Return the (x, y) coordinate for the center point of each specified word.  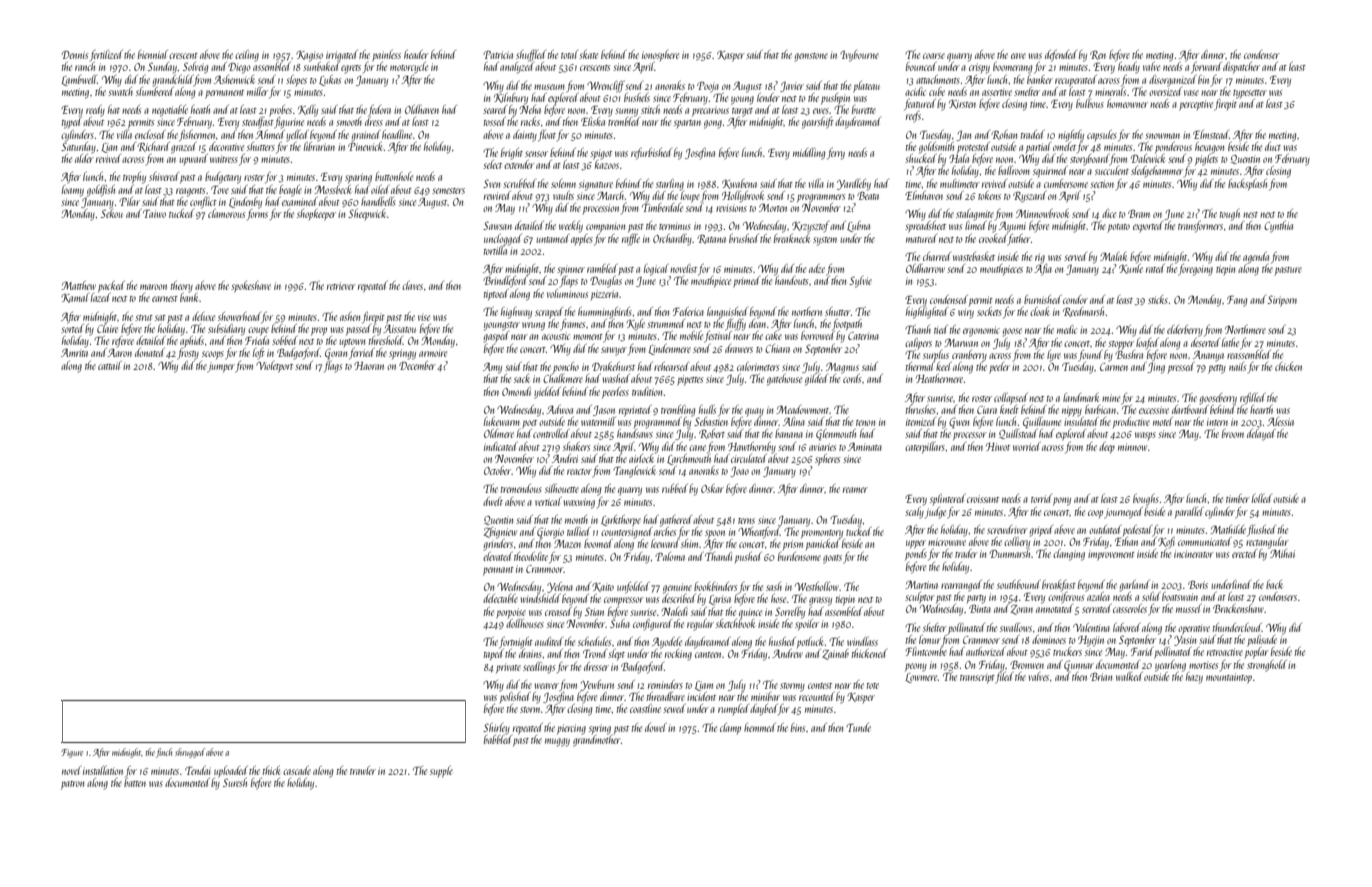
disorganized (1173, 80)
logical (656, 270)
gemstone (811, 57)
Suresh (235, 782)
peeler (999, 368)
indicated (501, 446)
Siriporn (1282, 301)
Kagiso (309, 56)
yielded (547, 393)
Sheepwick (367, 214)
